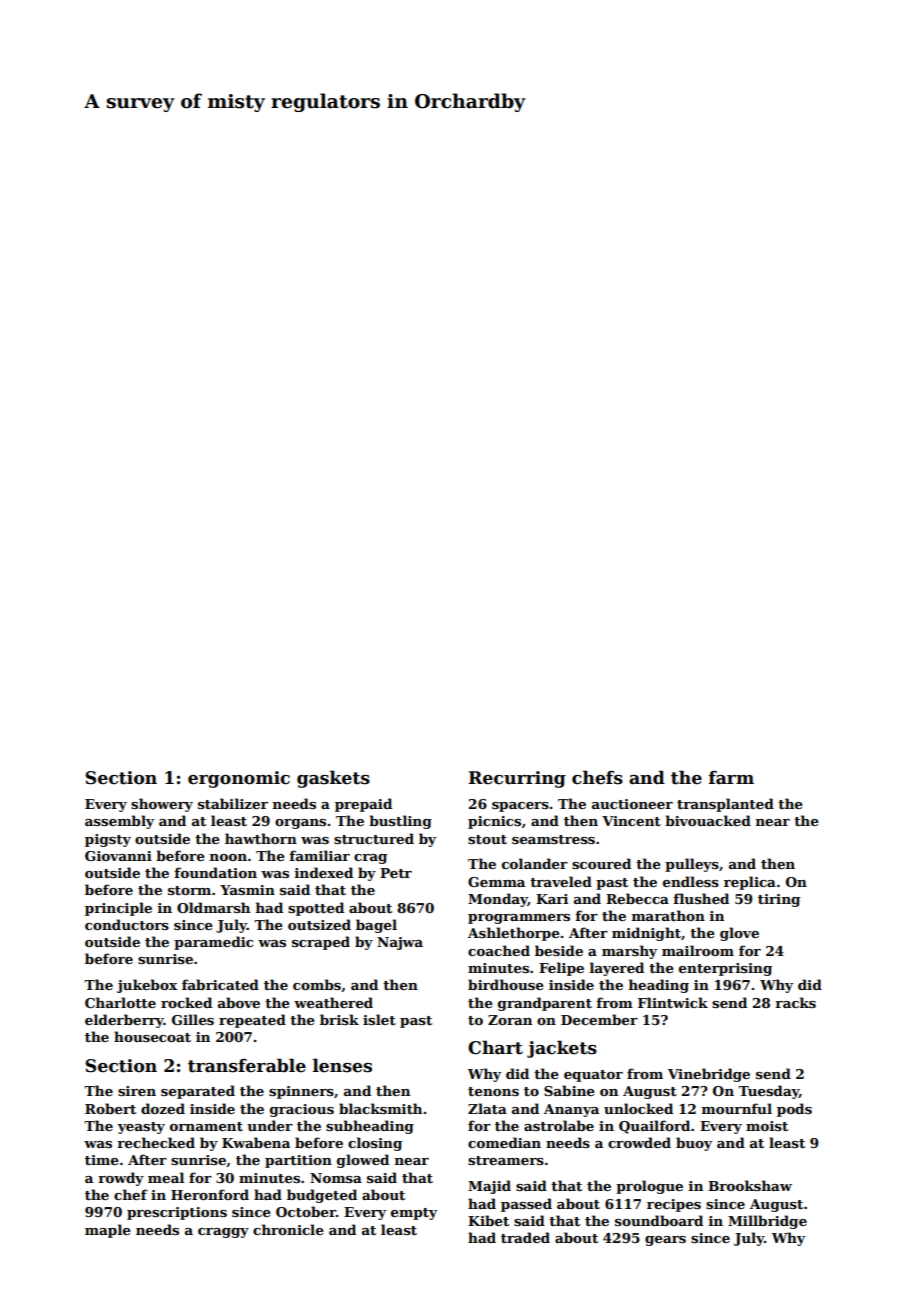 This screenshot has width=908, height=1316. What do you see at coordinates (137, 1091) in the screenshot?
I see `siren` at bounding box center [137, 1091].
